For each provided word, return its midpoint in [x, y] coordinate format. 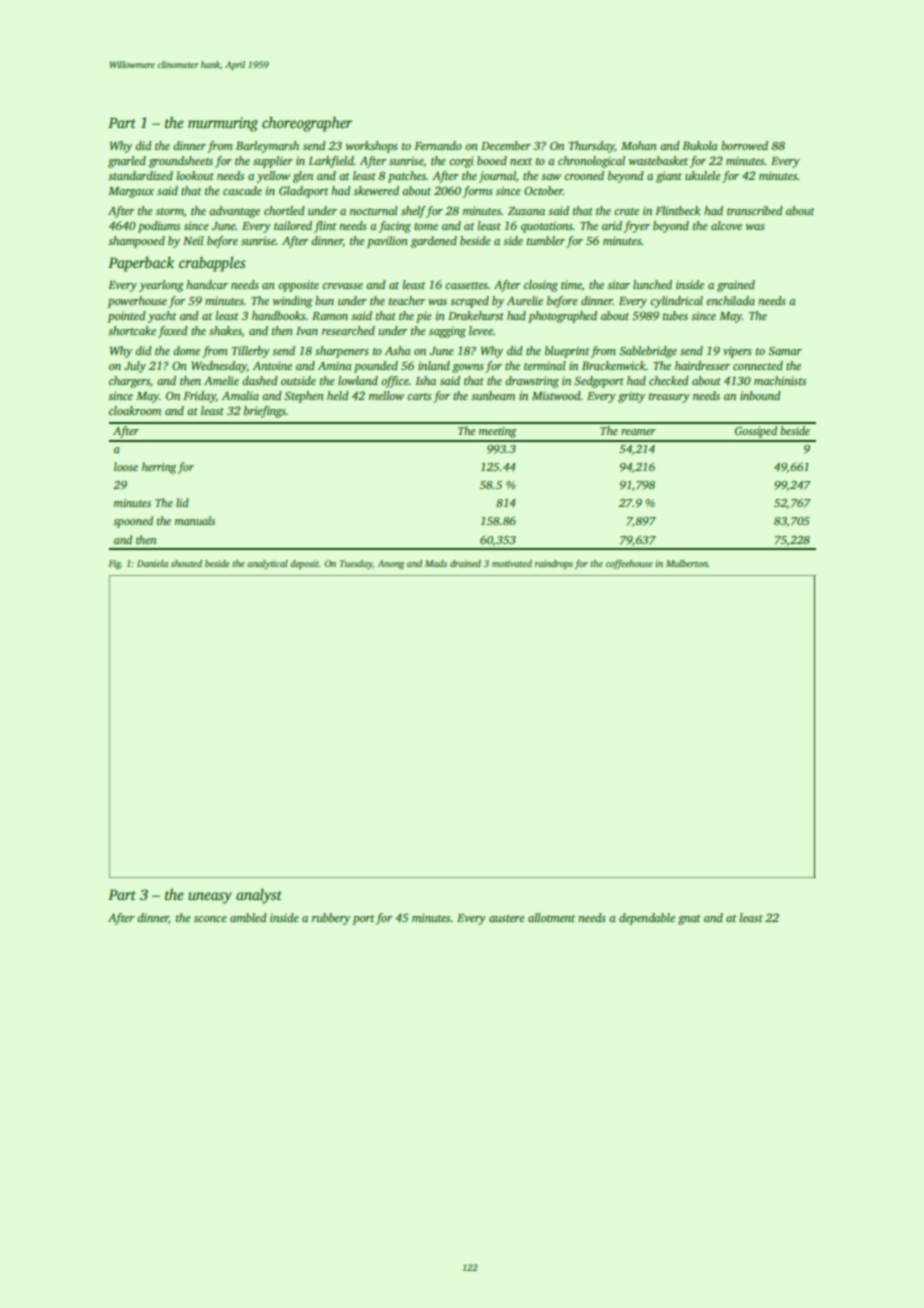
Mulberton [687, 563]
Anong [390, 564]
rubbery [331, 919]
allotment [551, 917]
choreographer [307, 124]
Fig [115, 564]
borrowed [744, 145]
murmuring [223, 124]
